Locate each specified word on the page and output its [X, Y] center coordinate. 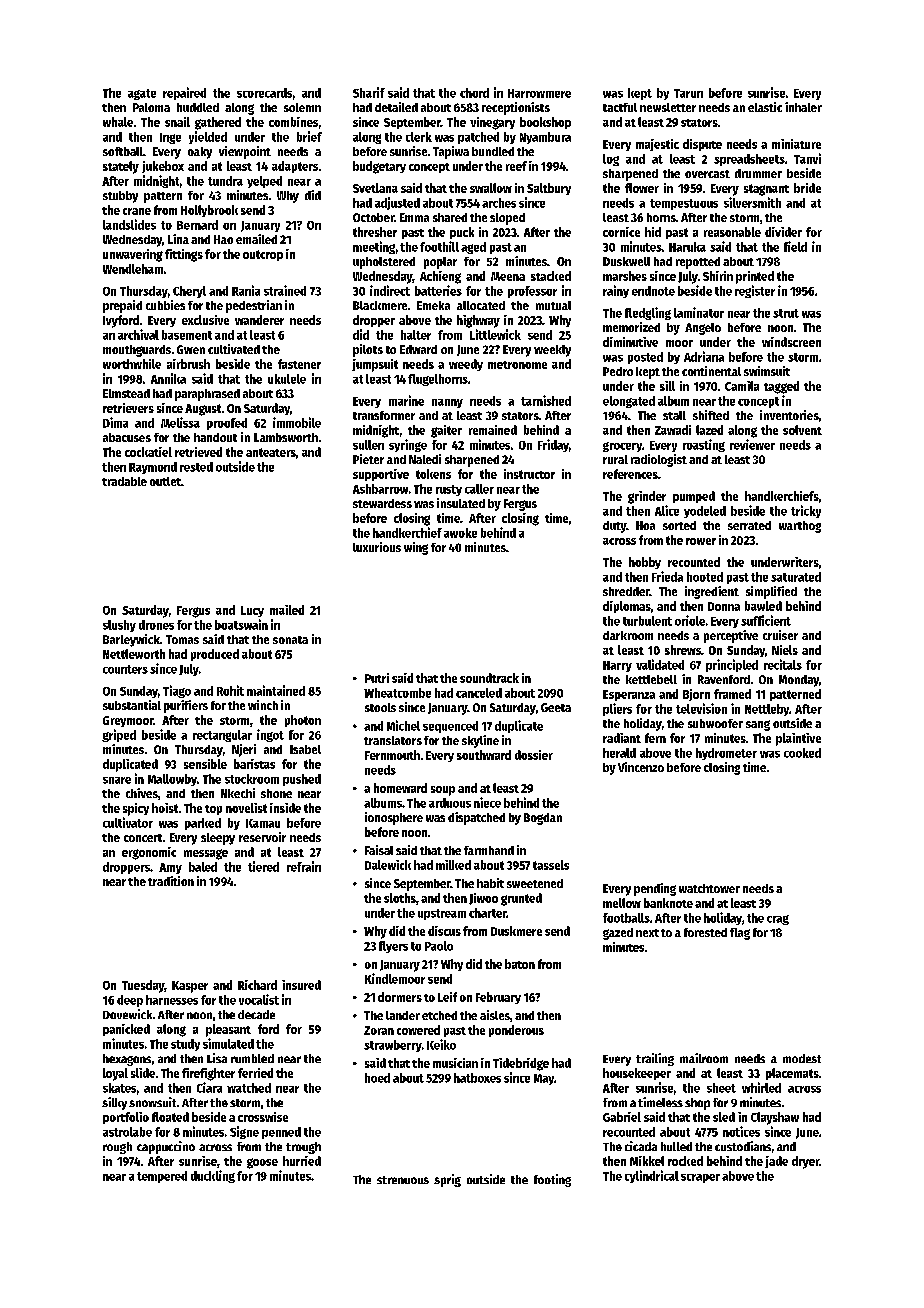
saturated [796, 577]
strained [285, 290]
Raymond [153, 468]
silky [114, 1103]
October [373, 217]
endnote [653, 291]
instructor [529, 474]
